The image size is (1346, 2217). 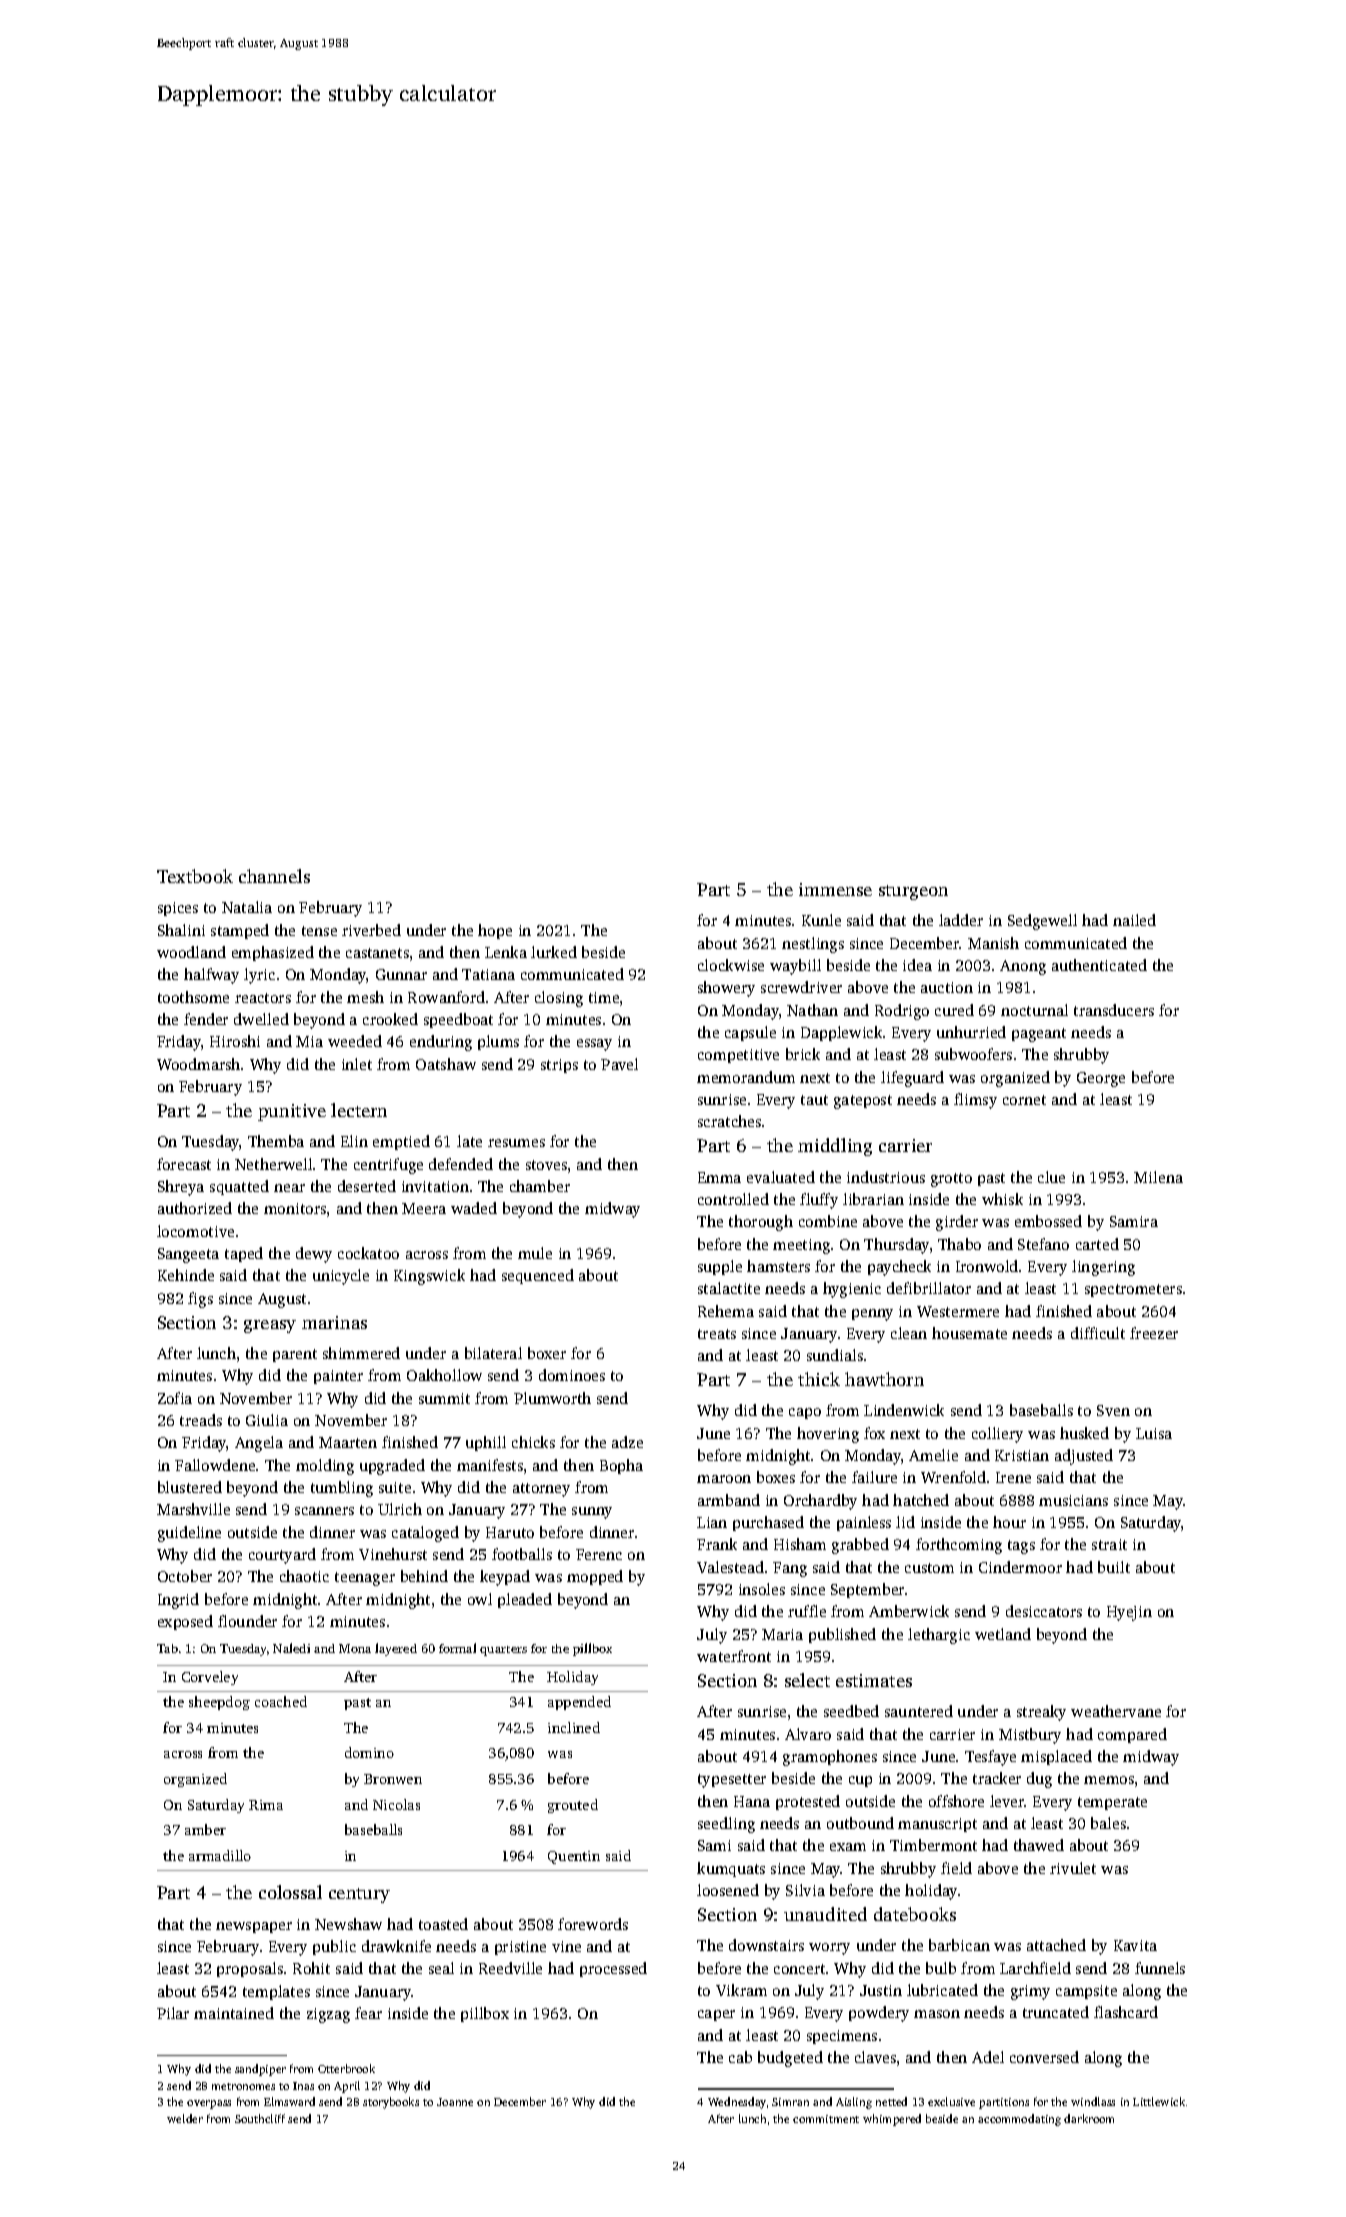 What do you see at coordinates (1041, 1713) in the screenshot?
I see `streaky` at bounding box center [1041, 1713].
